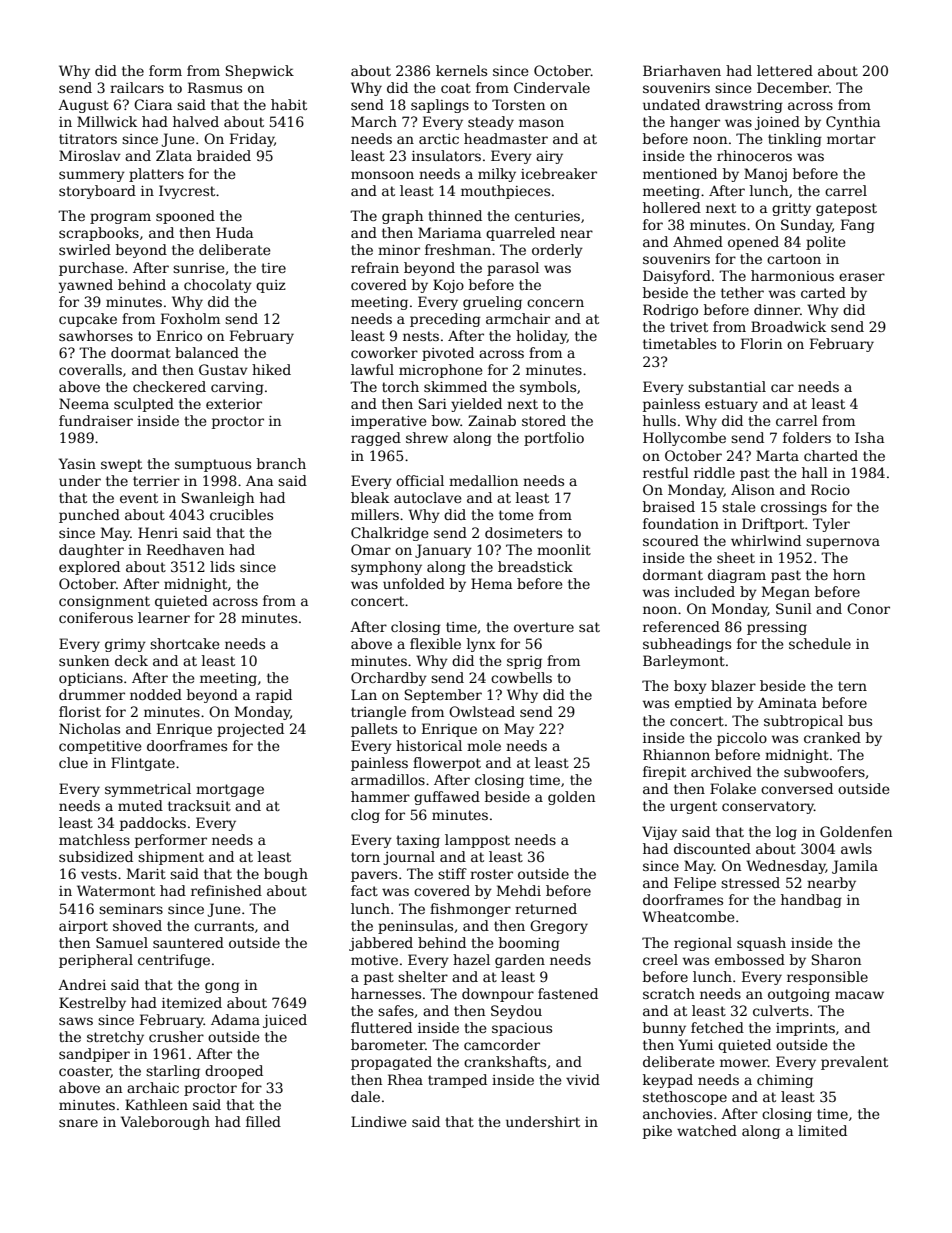  What do you see at coordinates (137, 87) in the image?
I see `railcars` at bounding box center [137, 87].
